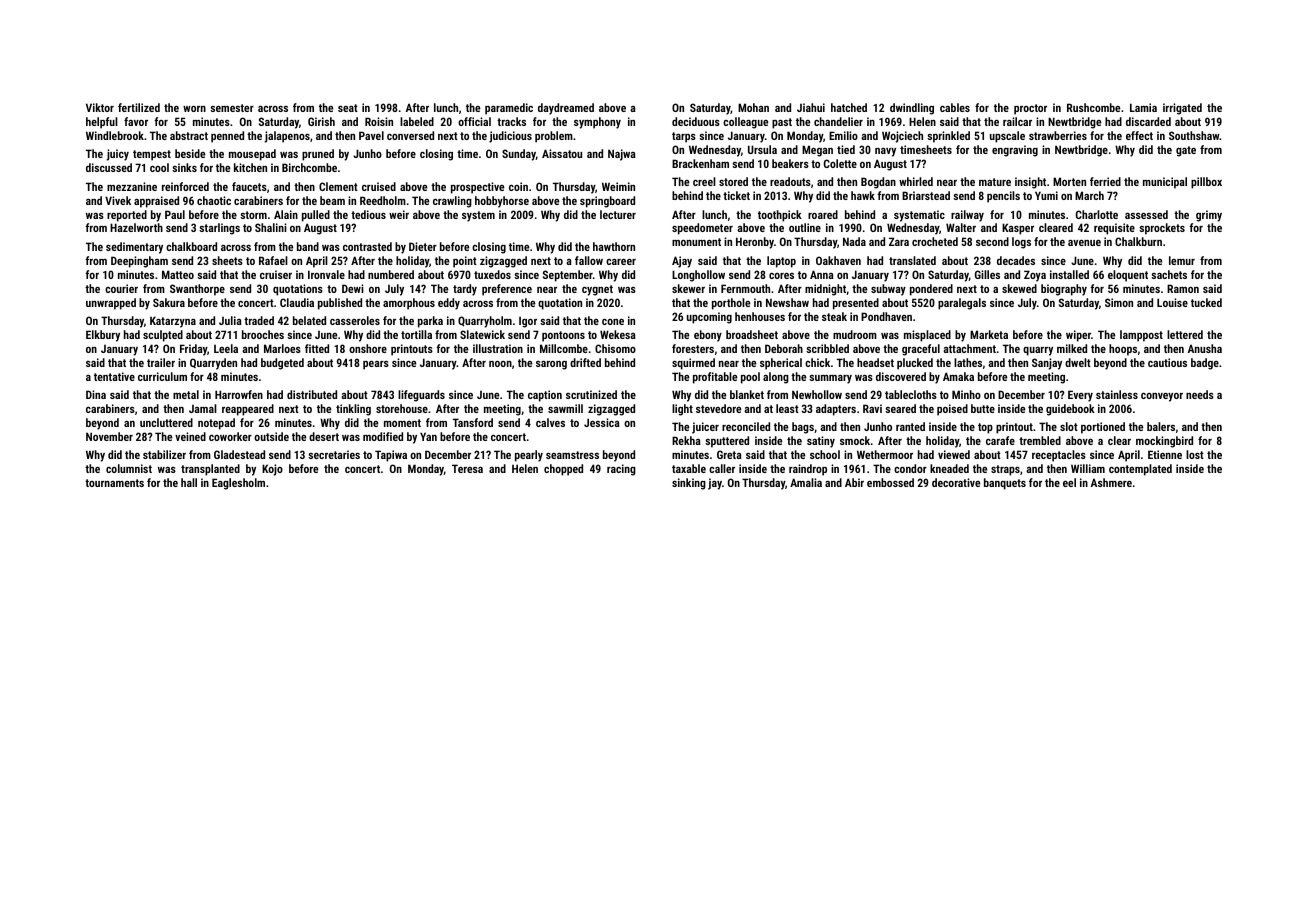  What do you see at coordinates (353, 288) in the document?
I see `Dewi` at bounding box center [353, 288].
